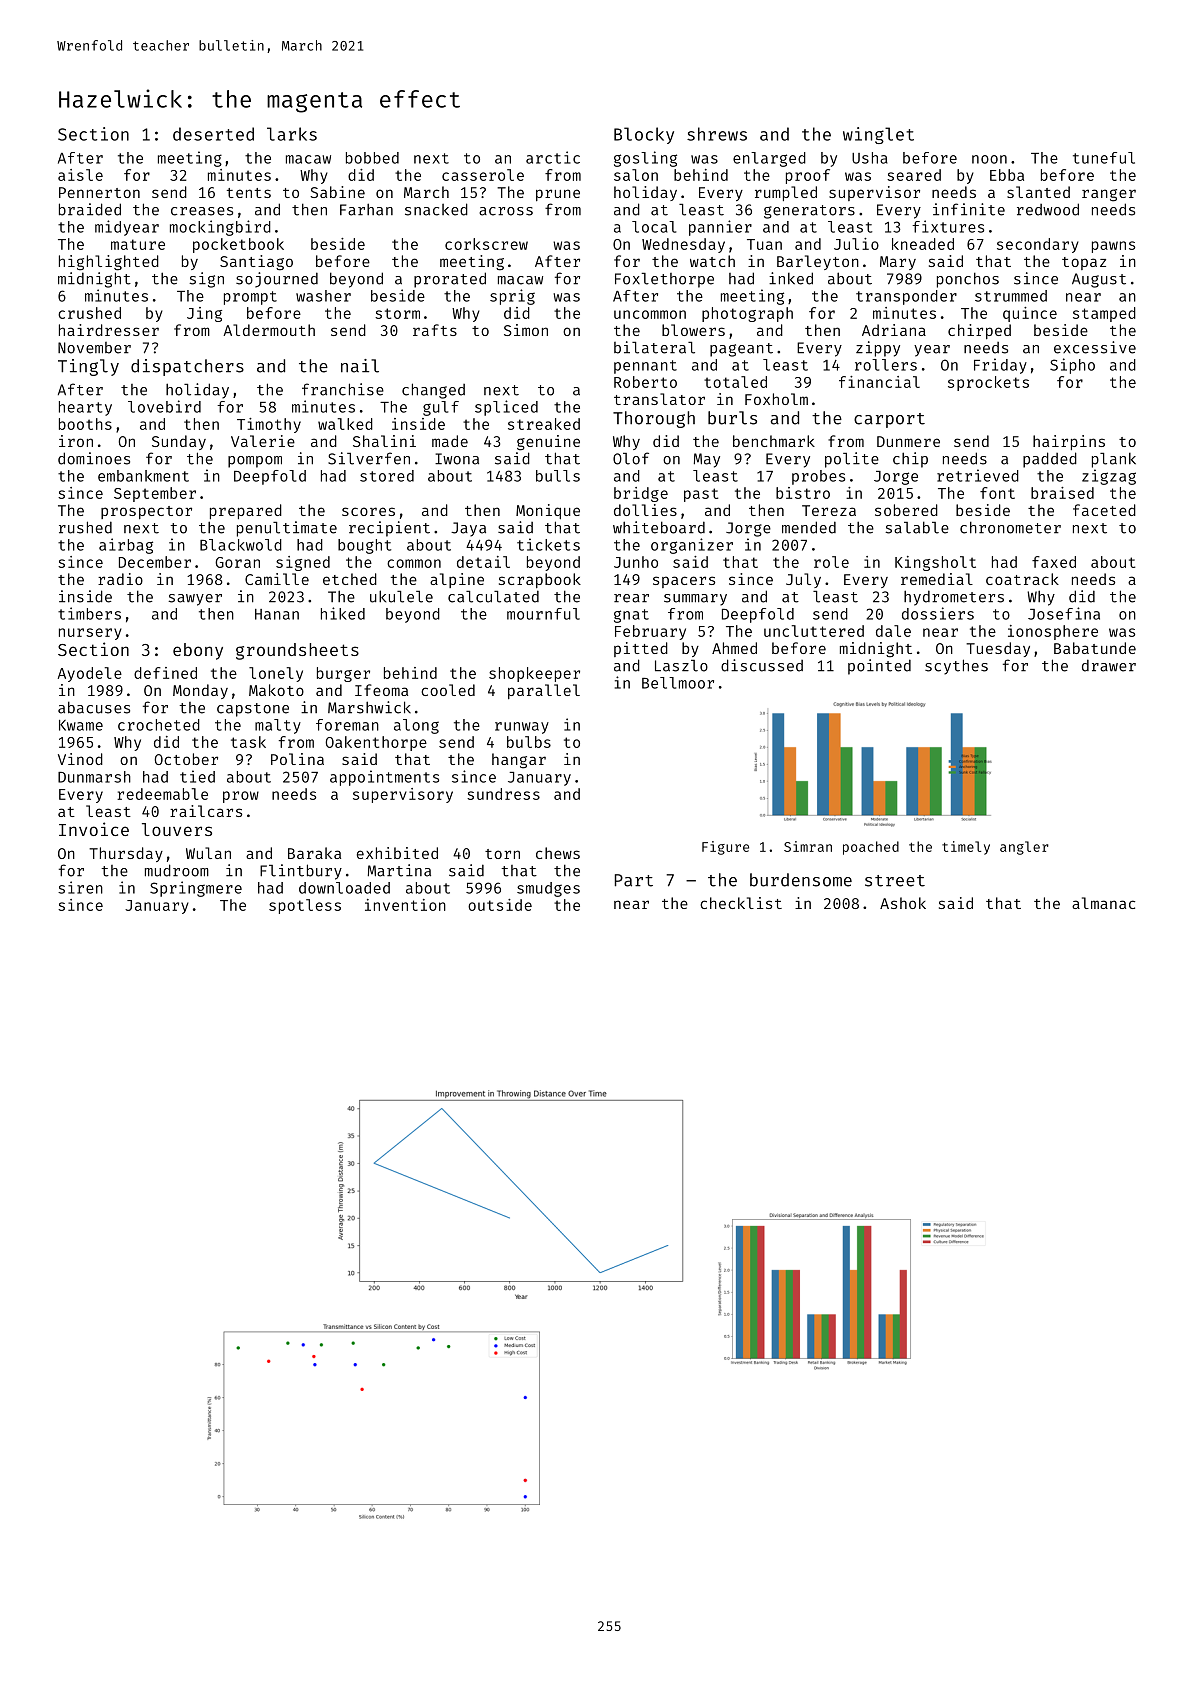 Image resolution: width=1194 pixels, height=1689 pixels. Describe the element at coordinates (208, 853) in the screenshot. I see `Wulan` at that location.
